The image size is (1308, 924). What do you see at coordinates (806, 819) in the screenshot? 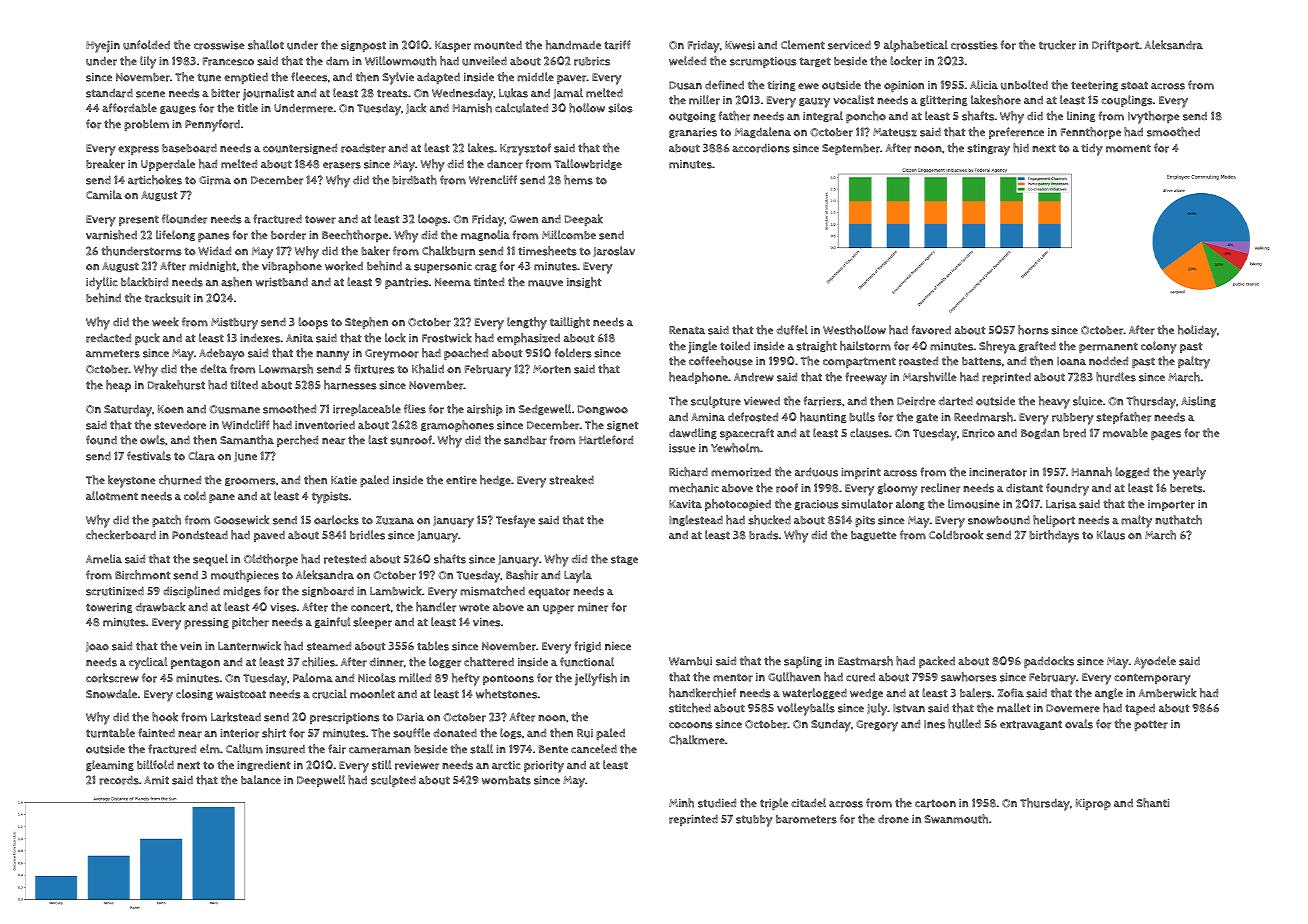
I see `barometers` at bounding box center [806, 819].
